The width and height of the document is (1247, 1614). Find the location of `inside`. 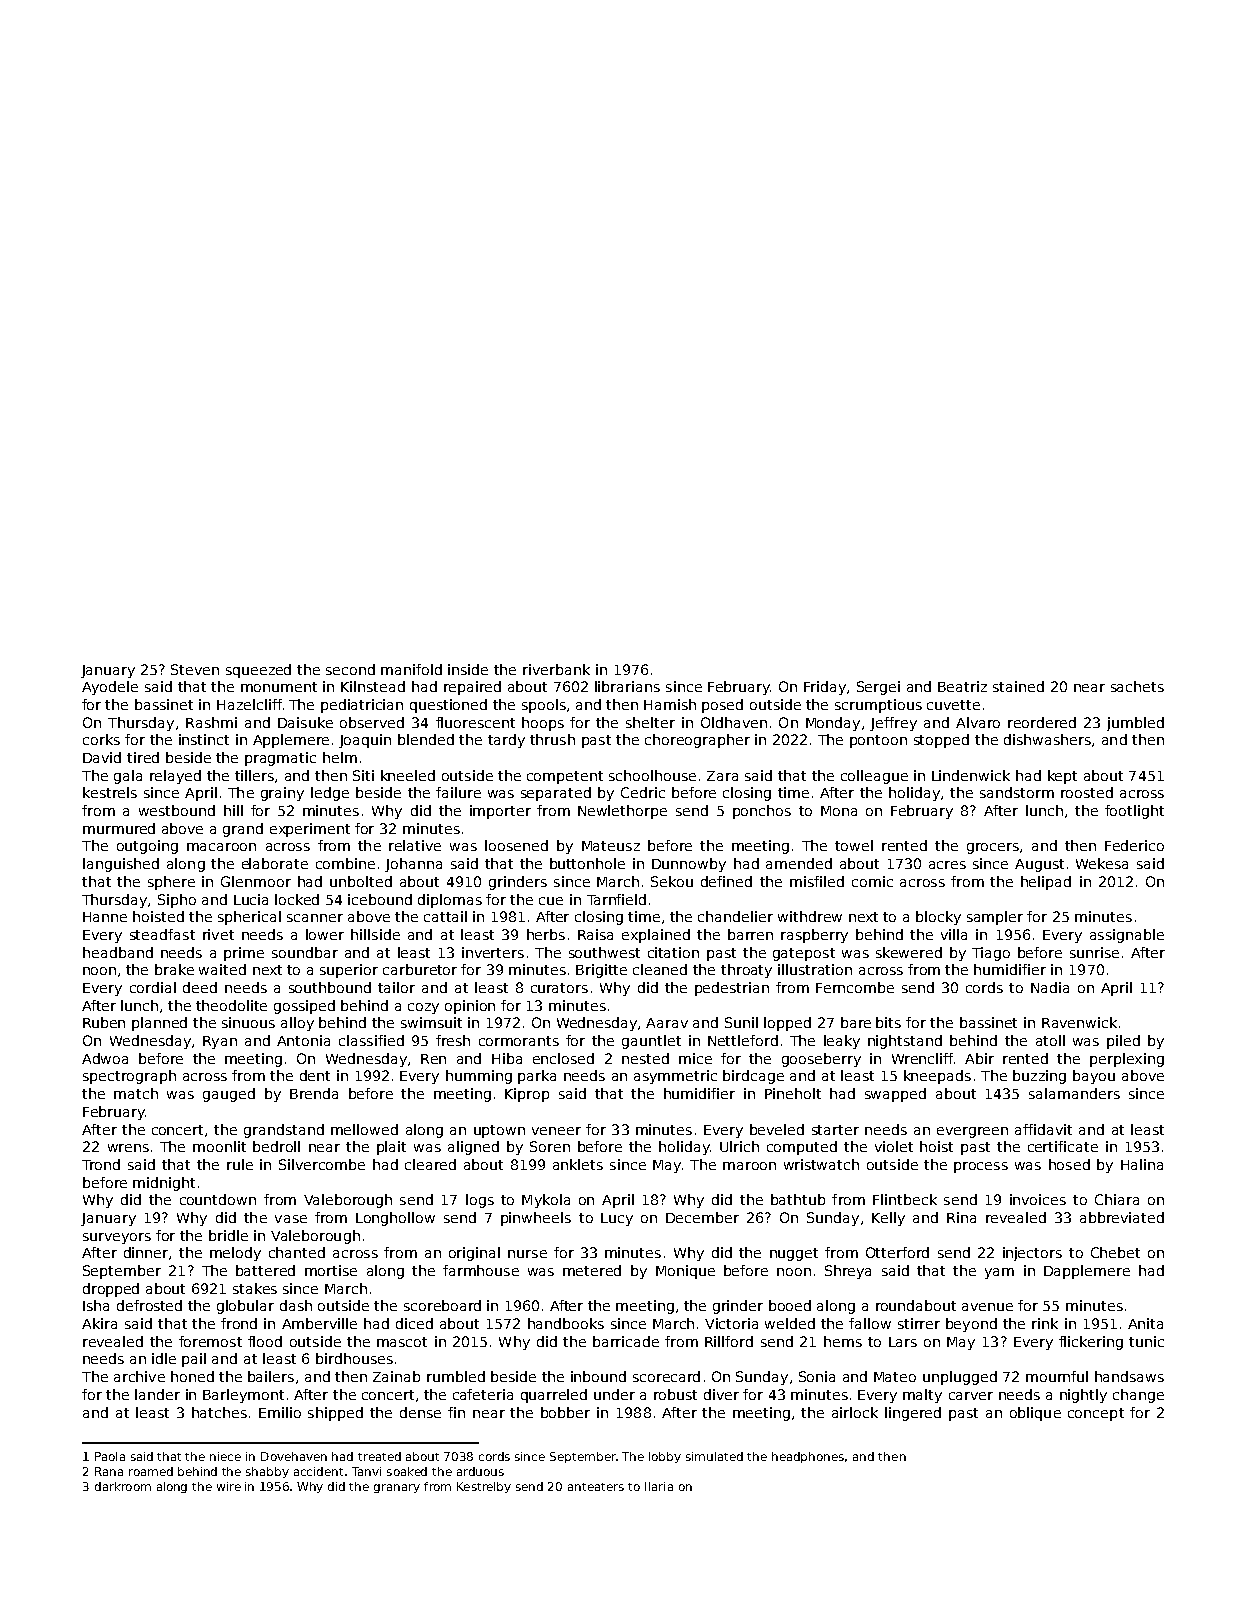

inside is located at coordinates (468, 669).
